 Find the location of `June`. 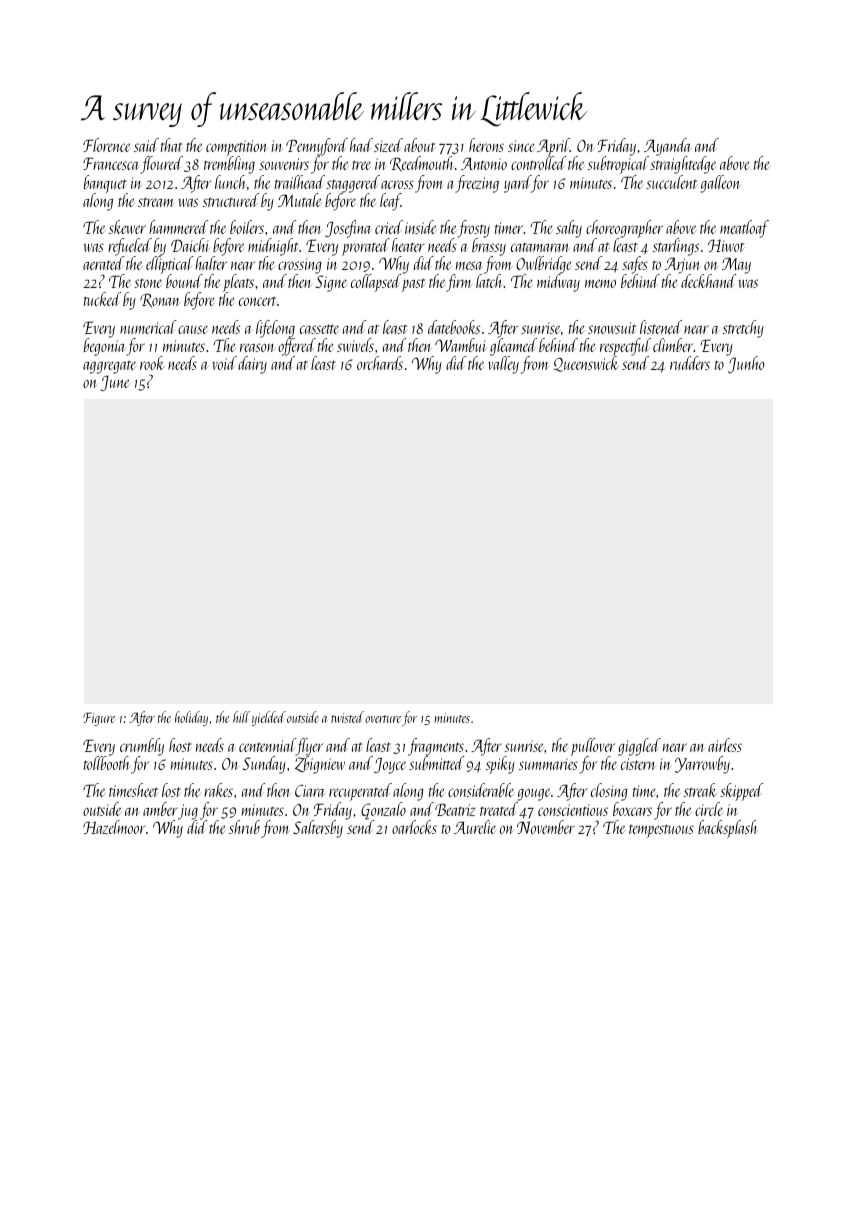

June is located at coordinates (115, 383).
